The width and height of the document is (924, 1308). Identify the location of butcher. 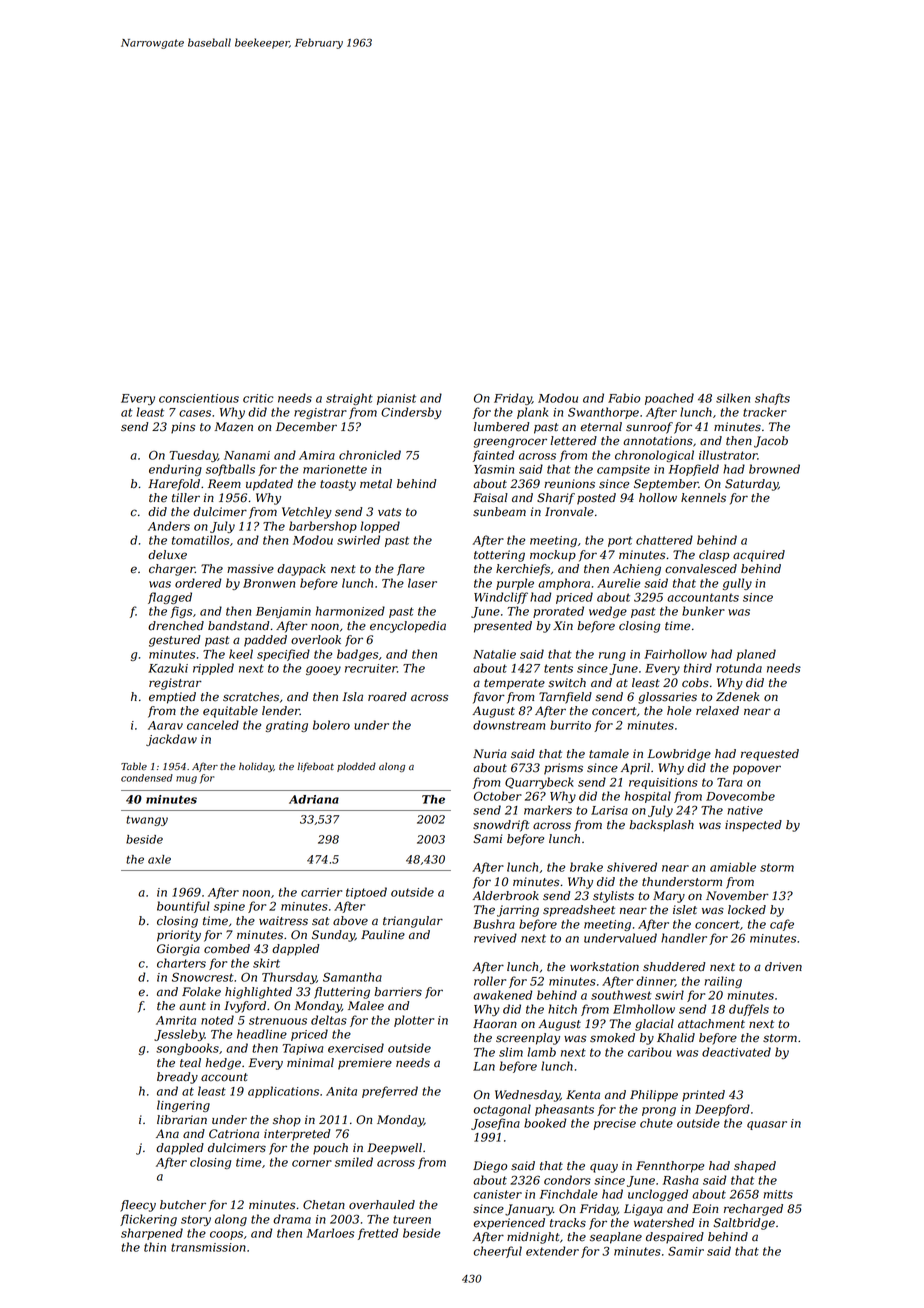
(183, 1205).
